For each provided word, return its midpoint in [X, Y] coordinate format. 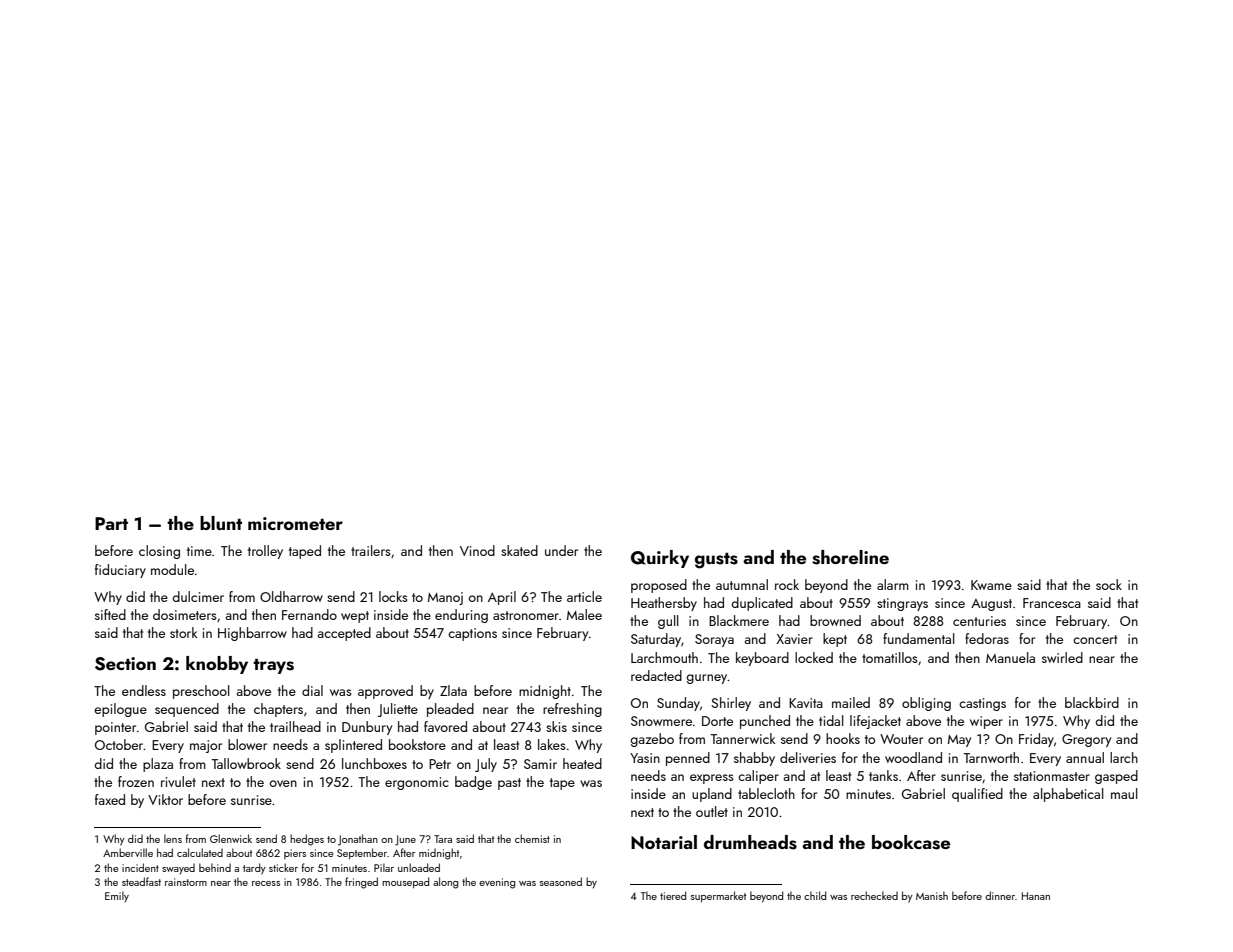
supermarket [718, 896]
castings [982, 704]
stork [183, 632]
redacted [656, 675]
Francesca [1052, 603]
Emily [117, 897]
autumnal [742, 584]
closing [159, 552]
